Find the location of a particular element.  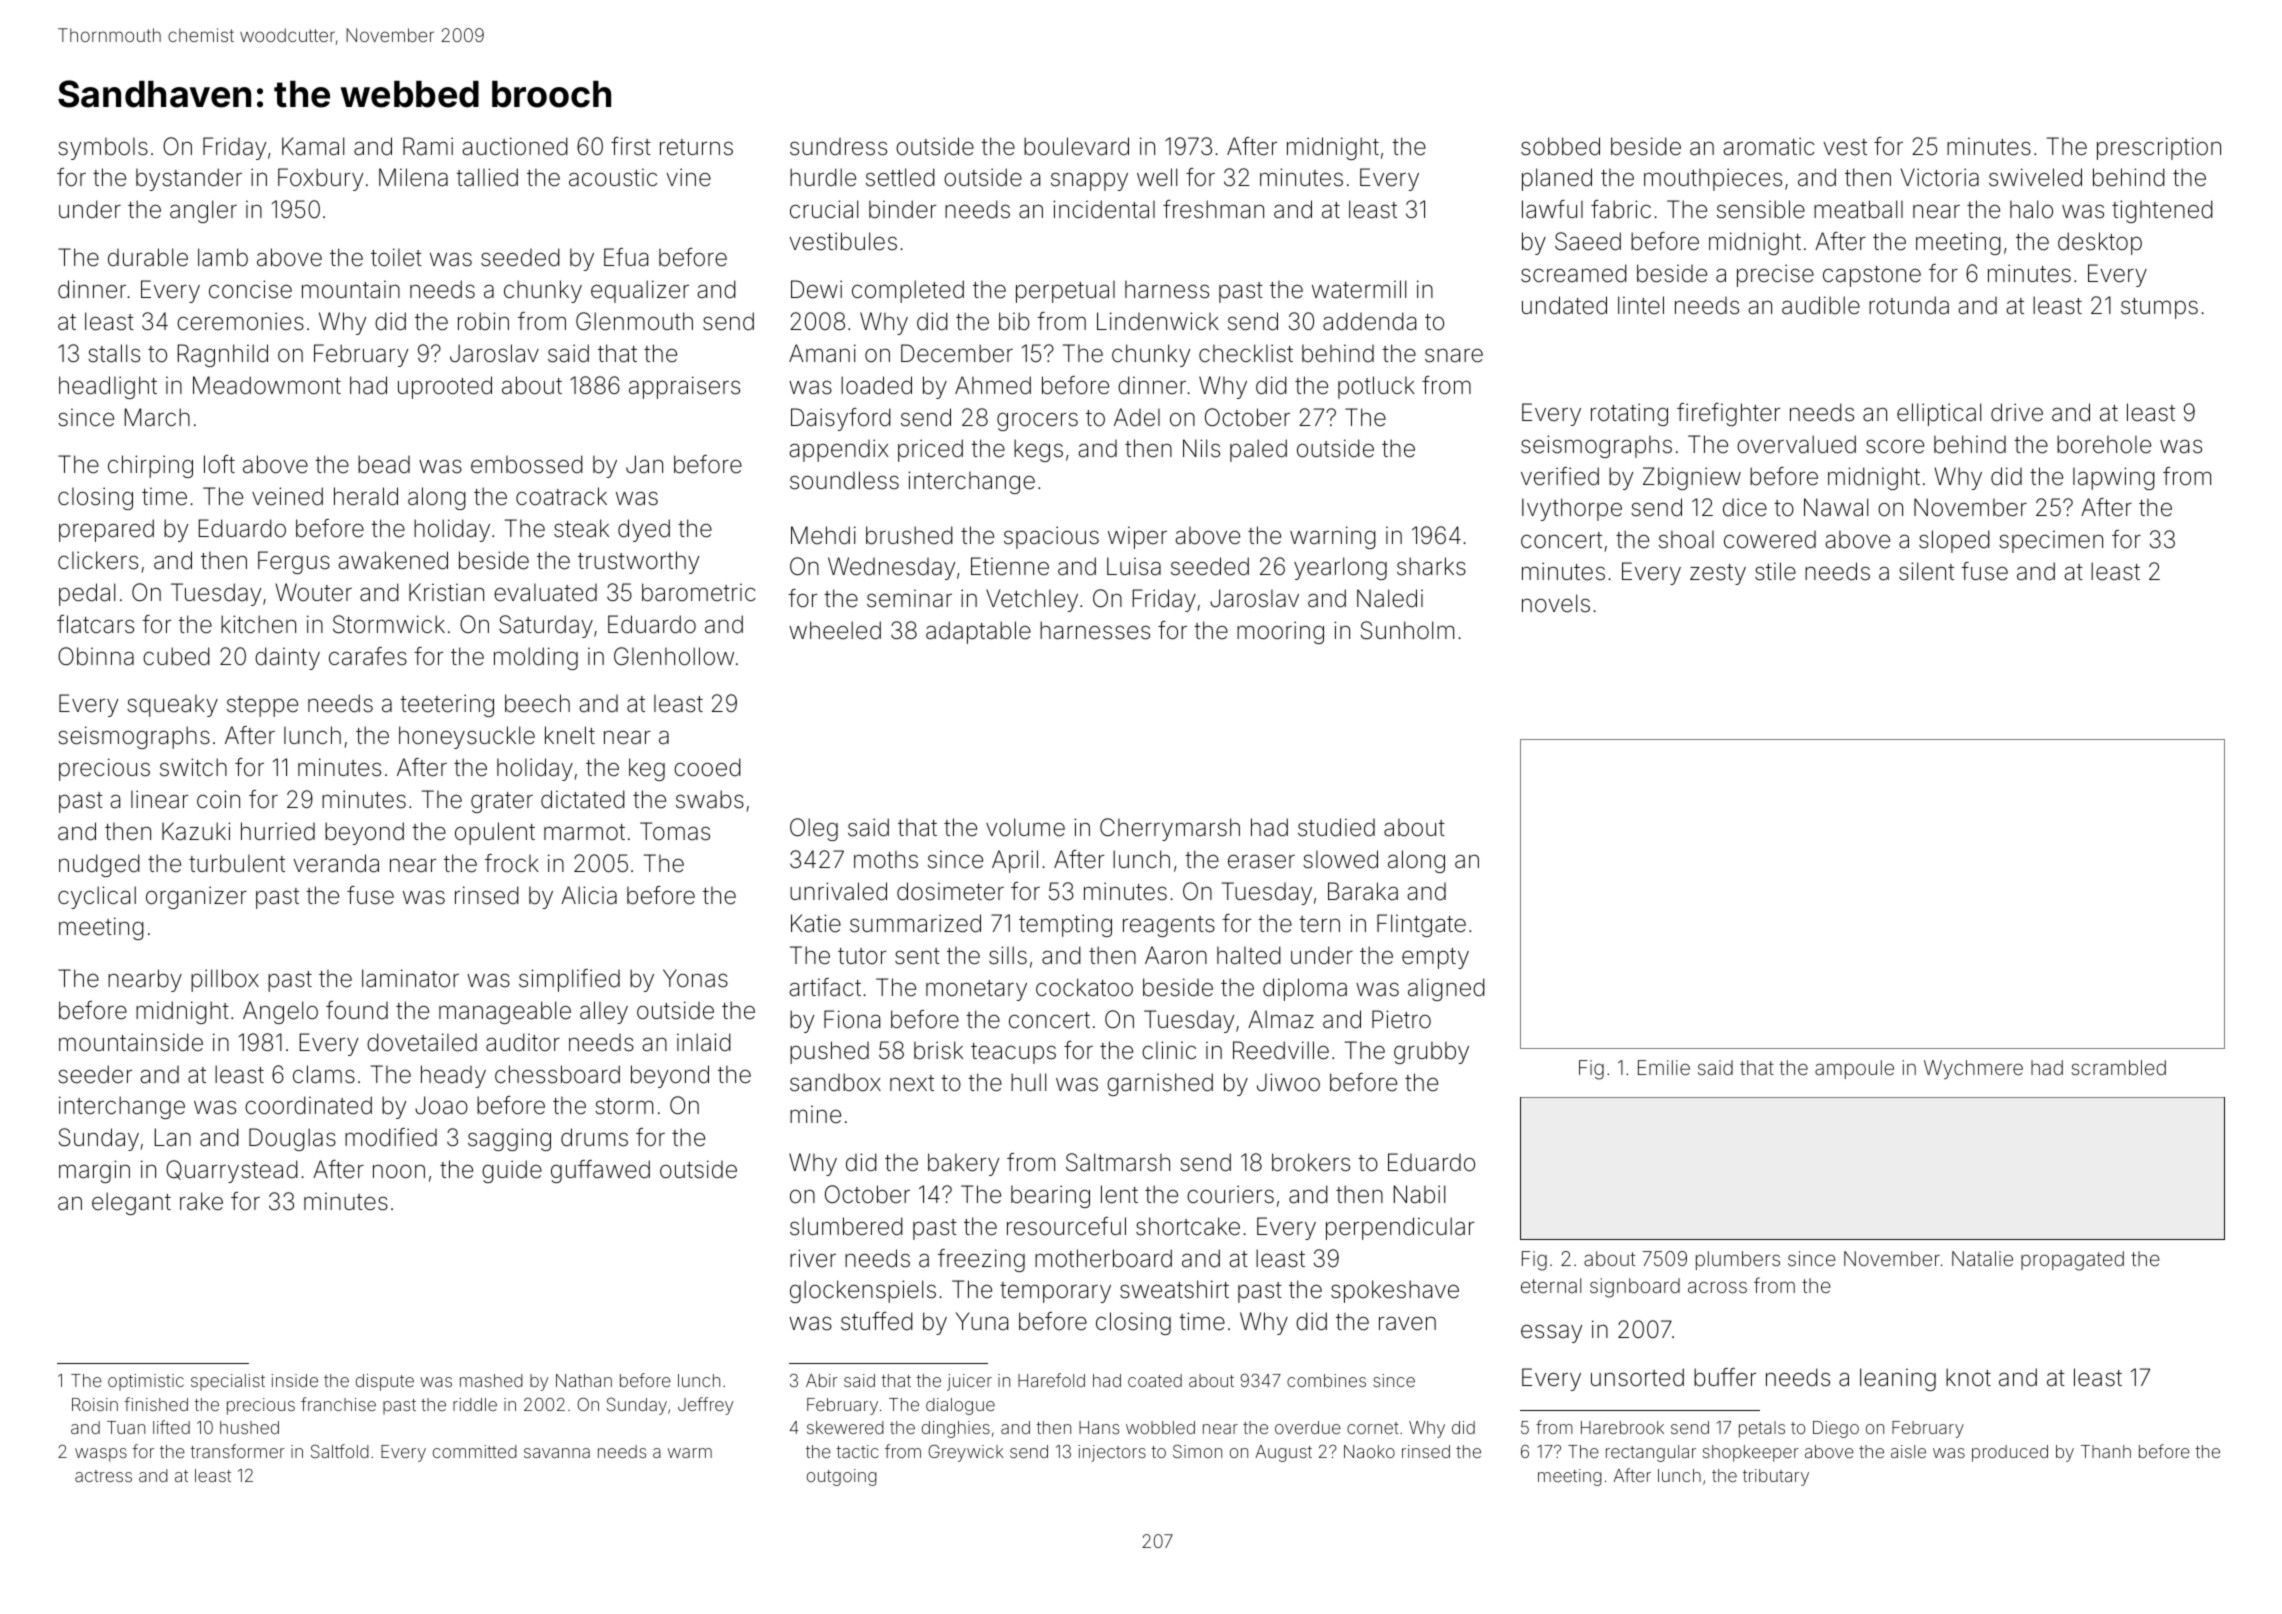

Oleg is located at coordinates (814, 829).
